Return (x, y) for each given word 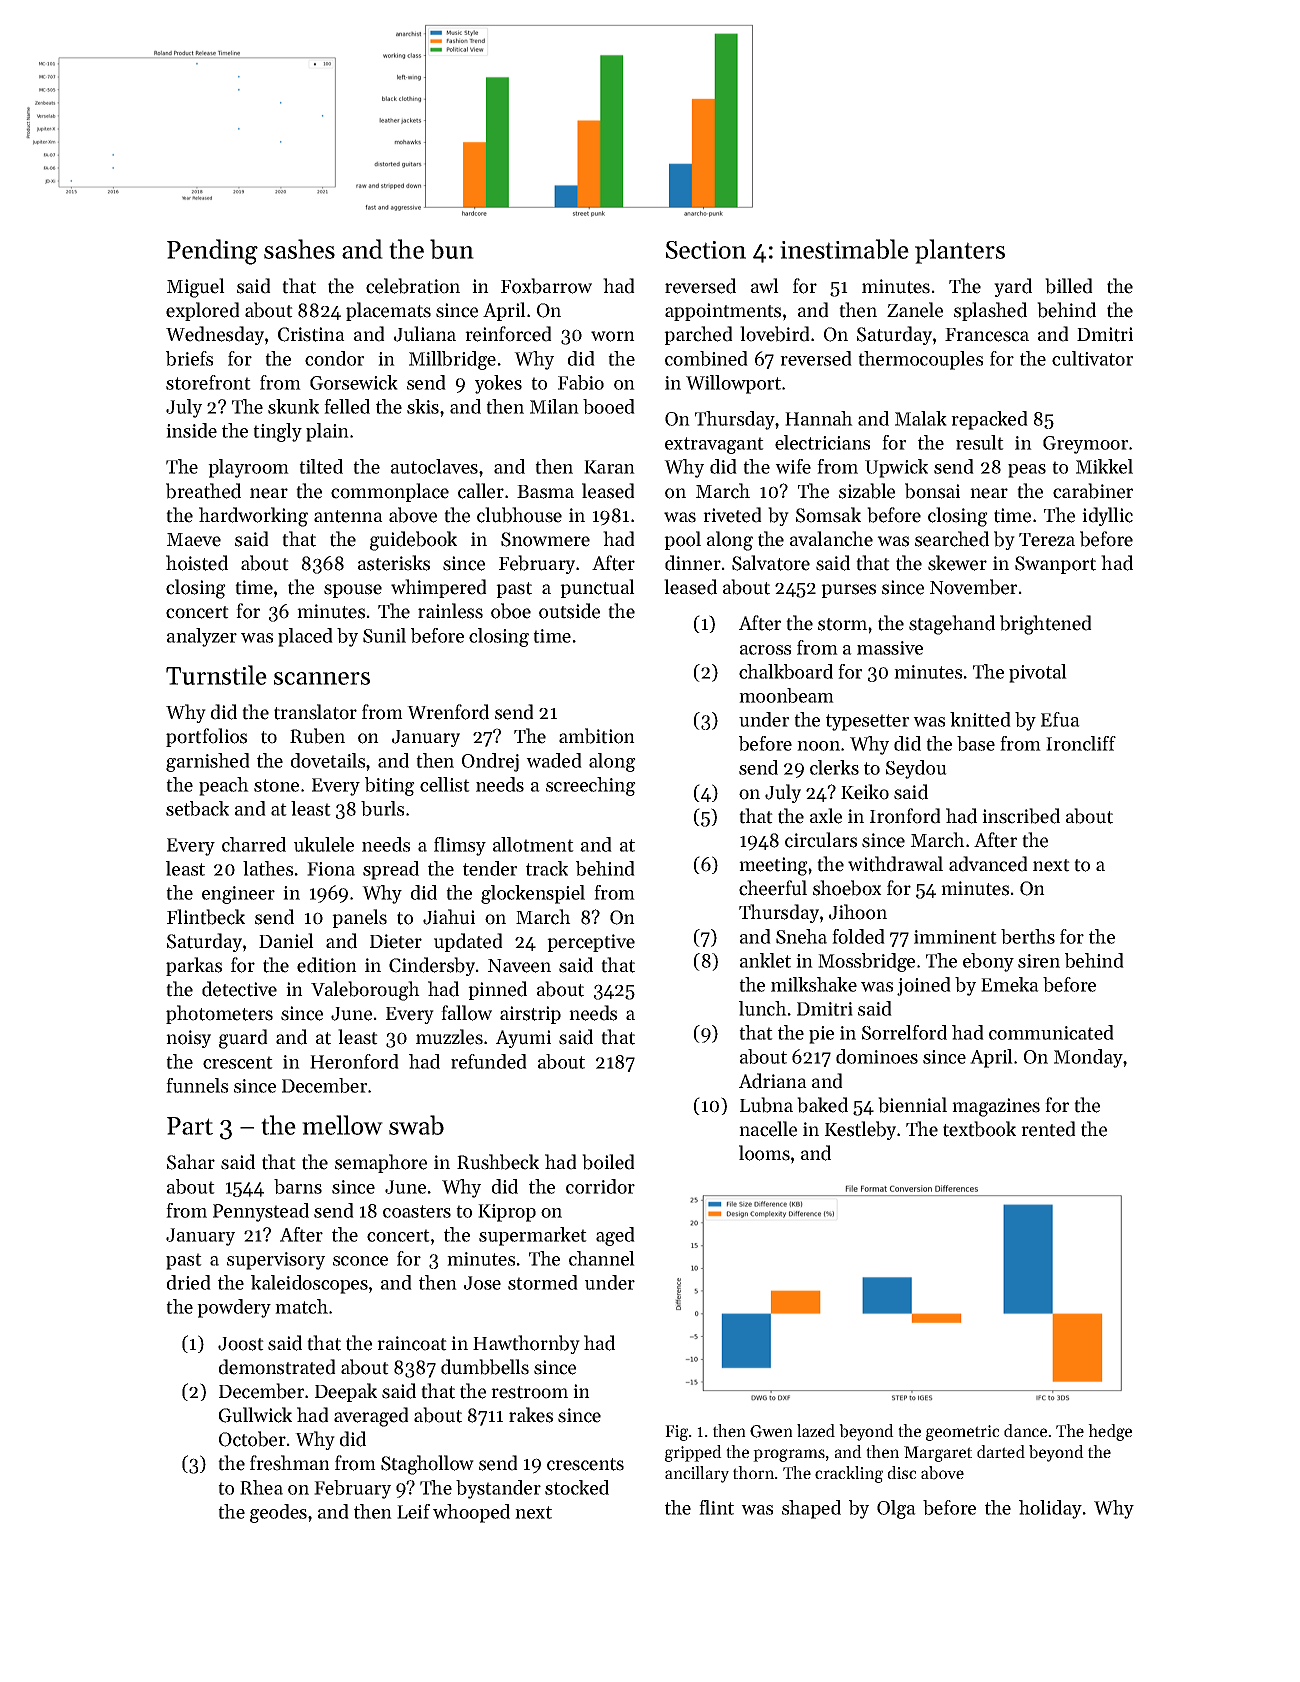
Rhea (261, 1487)
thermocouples (920, 360)
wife (793, 466)
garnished (208, 762)
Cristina (311, 334)
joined (924, 986)
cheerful (773, 888)
